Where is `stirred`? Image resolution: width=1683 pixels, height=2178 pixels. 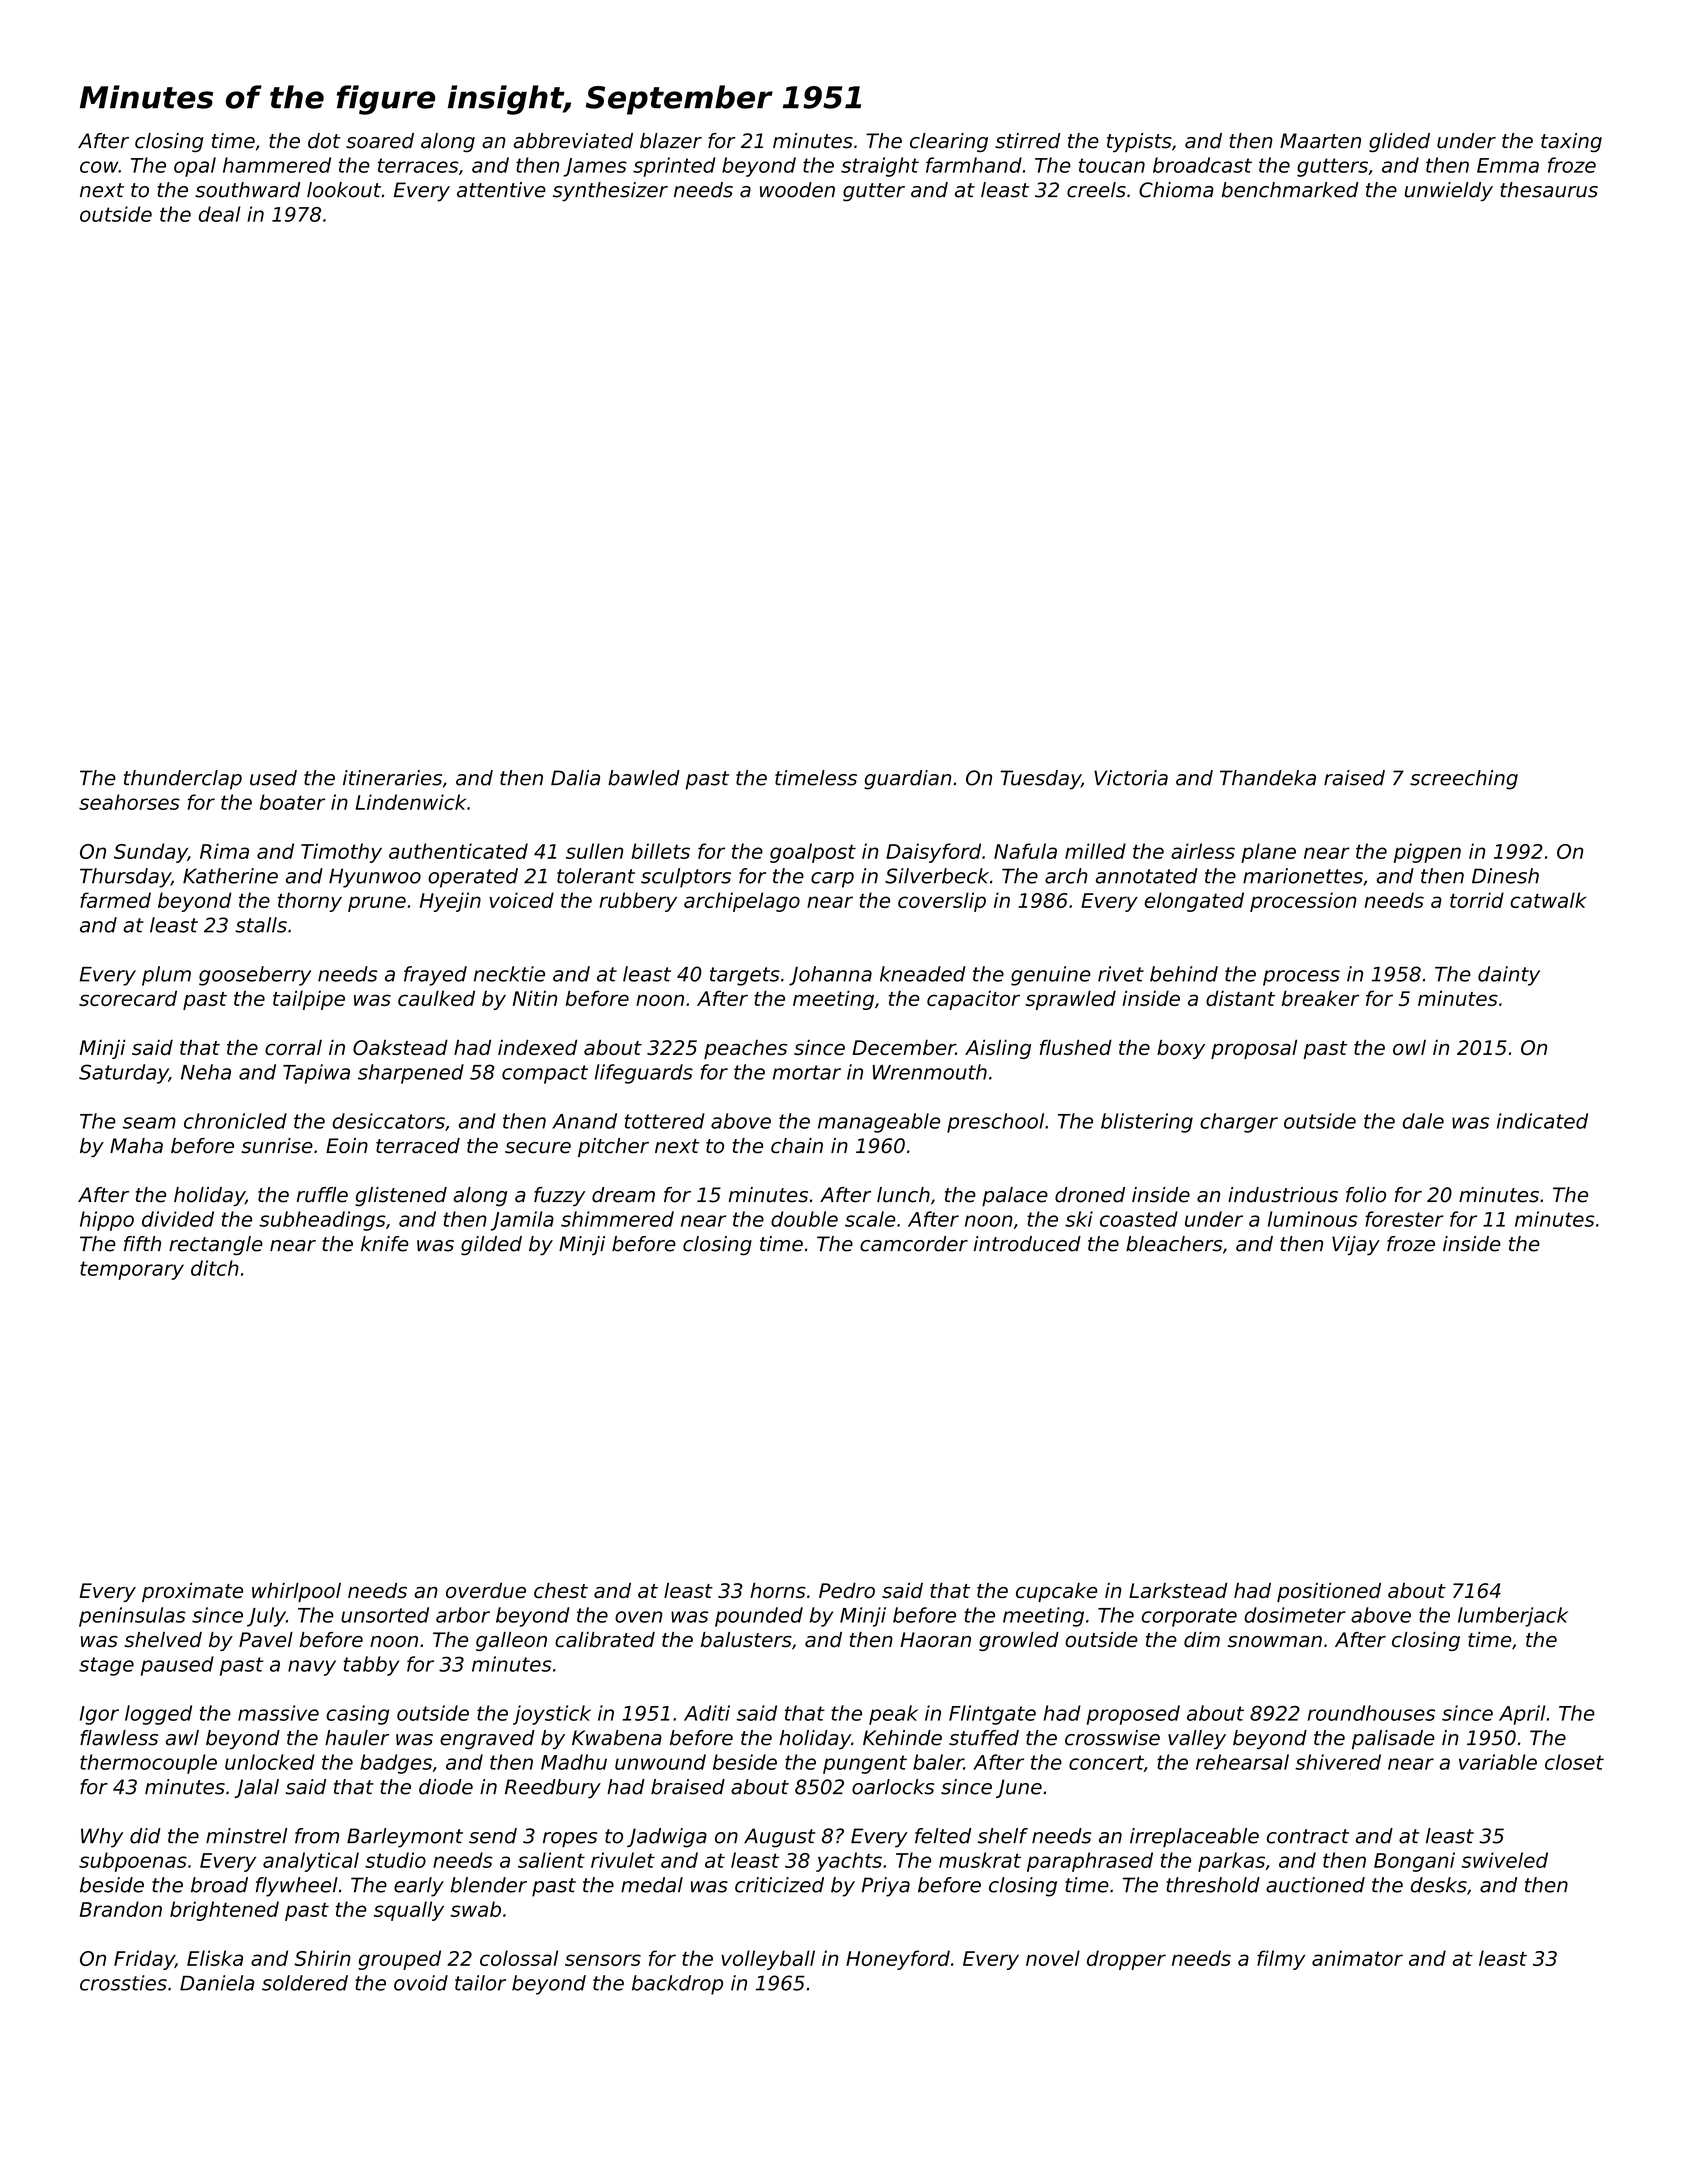
stirred is located at coordinates (1027, 141).
